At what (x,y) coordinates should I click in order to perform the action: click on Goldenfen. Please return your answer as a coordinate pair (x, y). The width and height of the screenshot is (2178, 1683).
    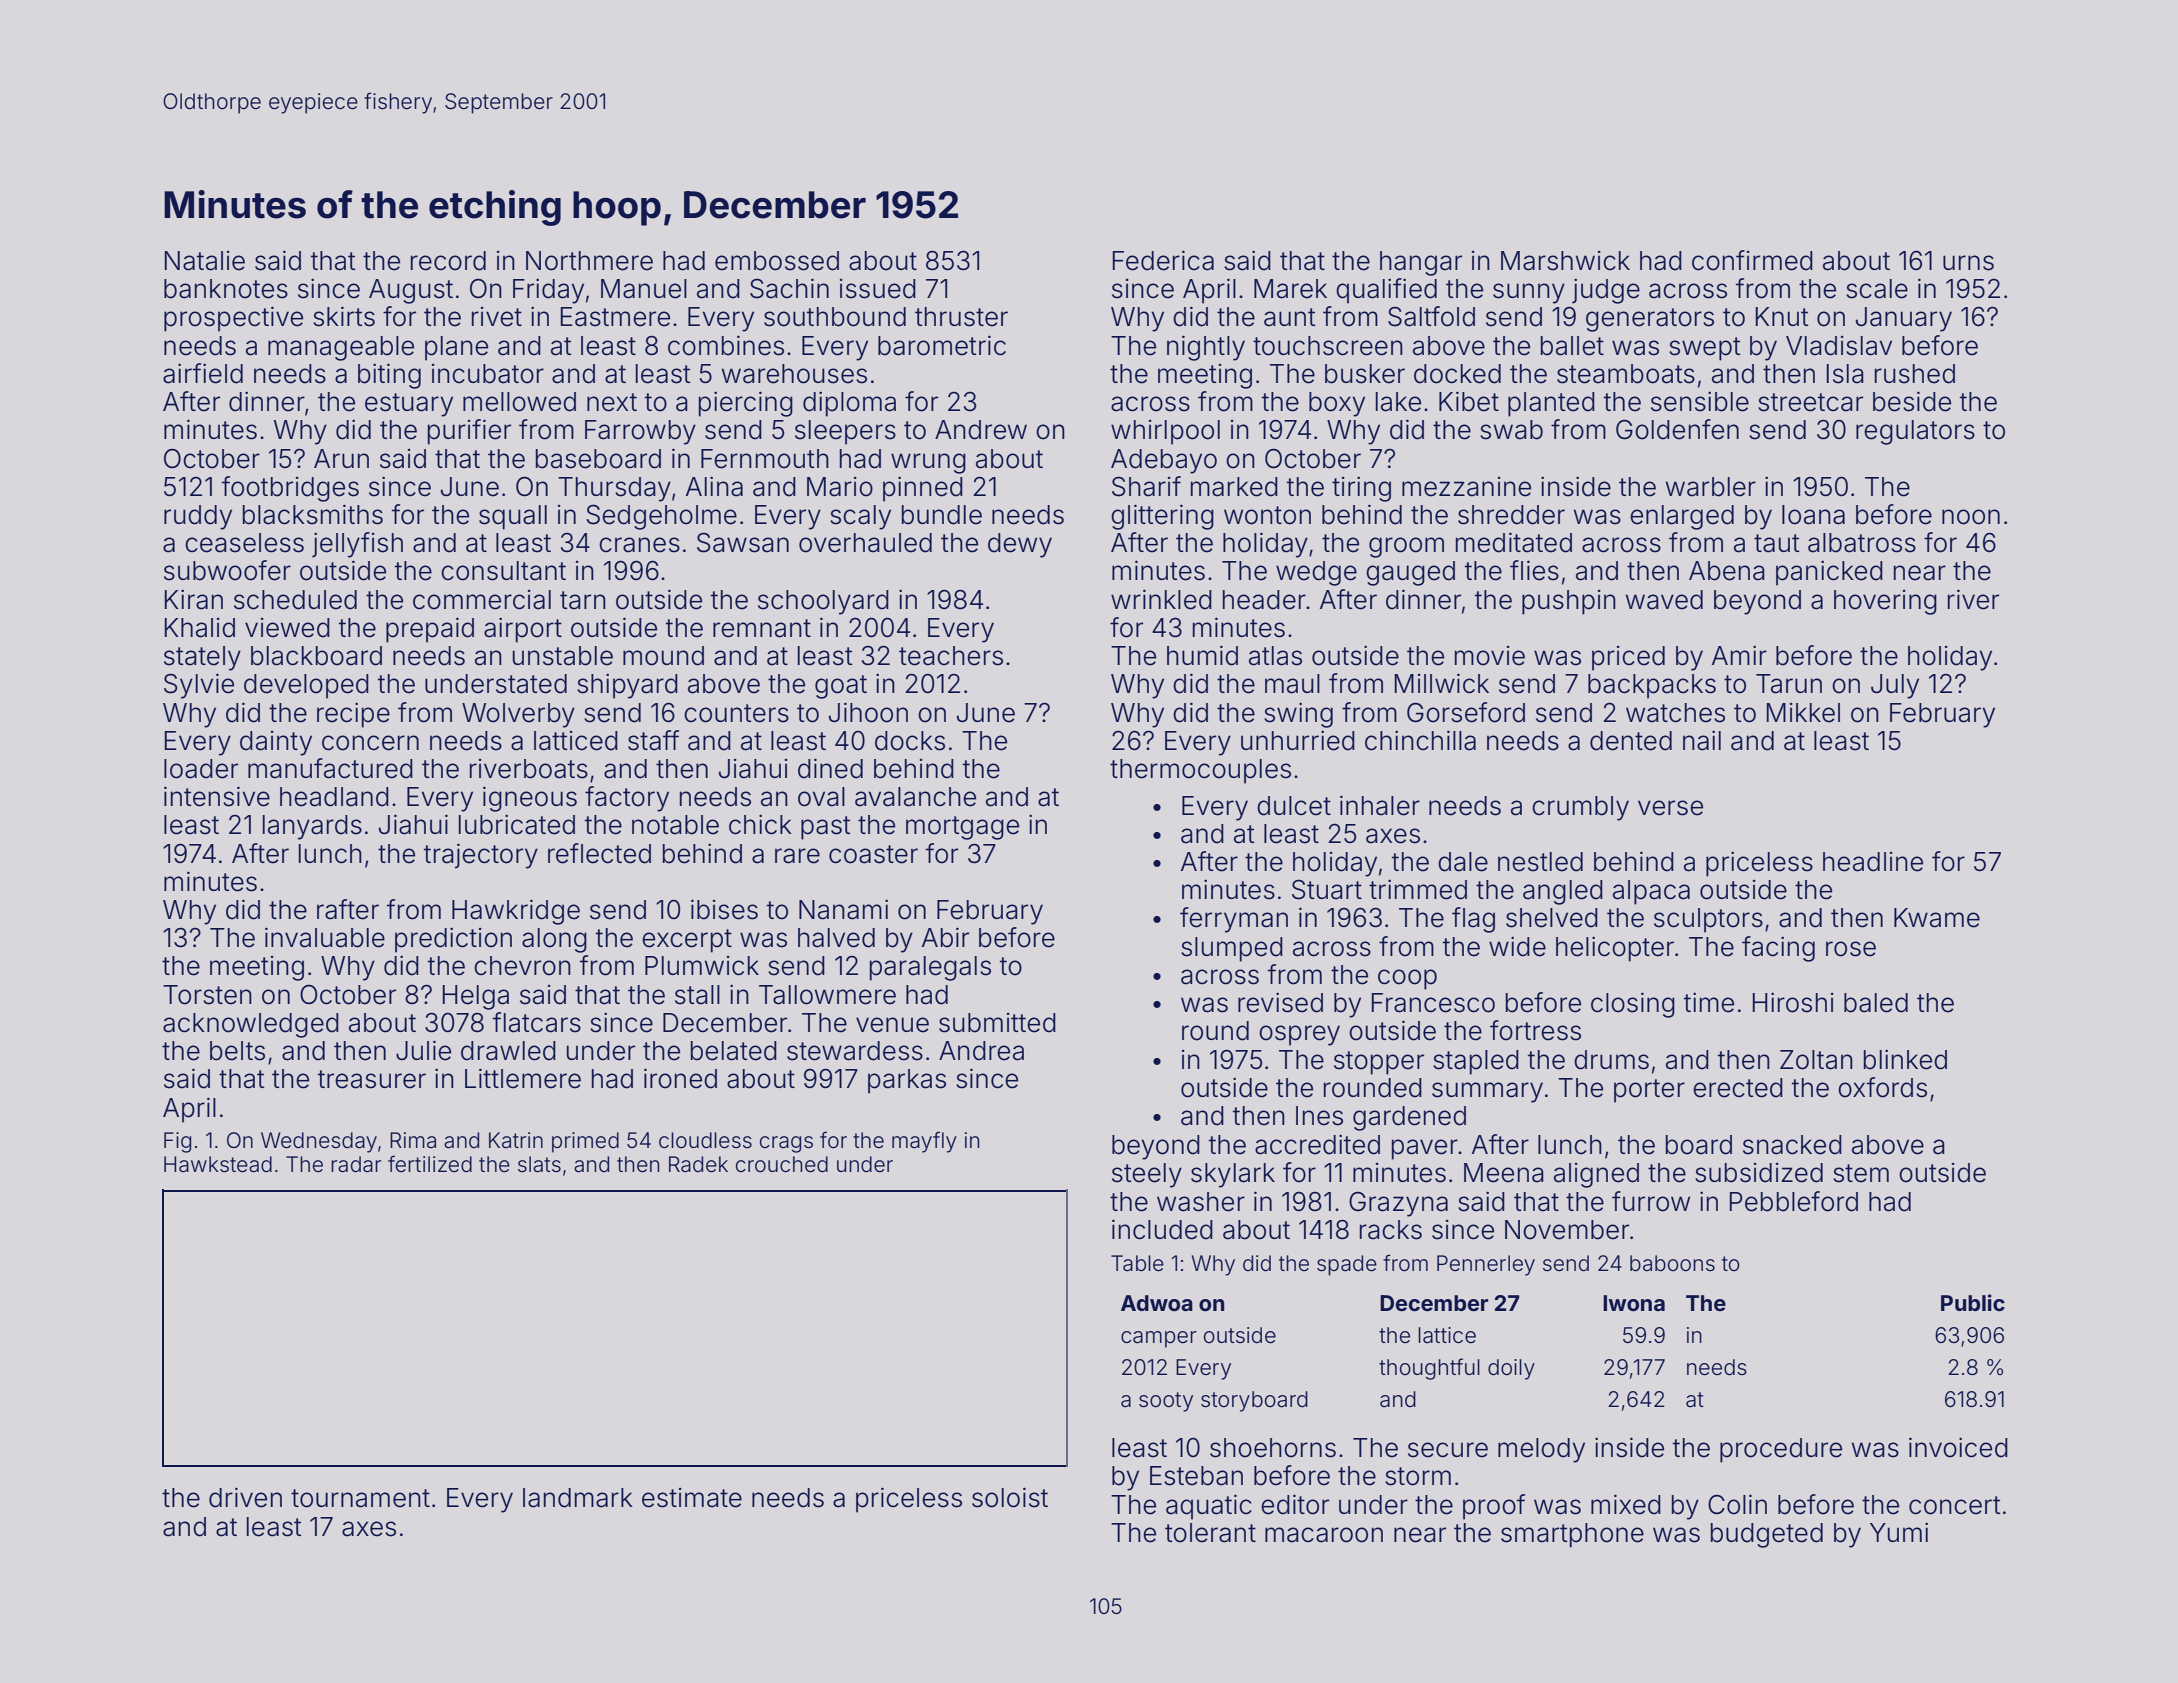
    Looking at the image, I should click on (1677, 429).
